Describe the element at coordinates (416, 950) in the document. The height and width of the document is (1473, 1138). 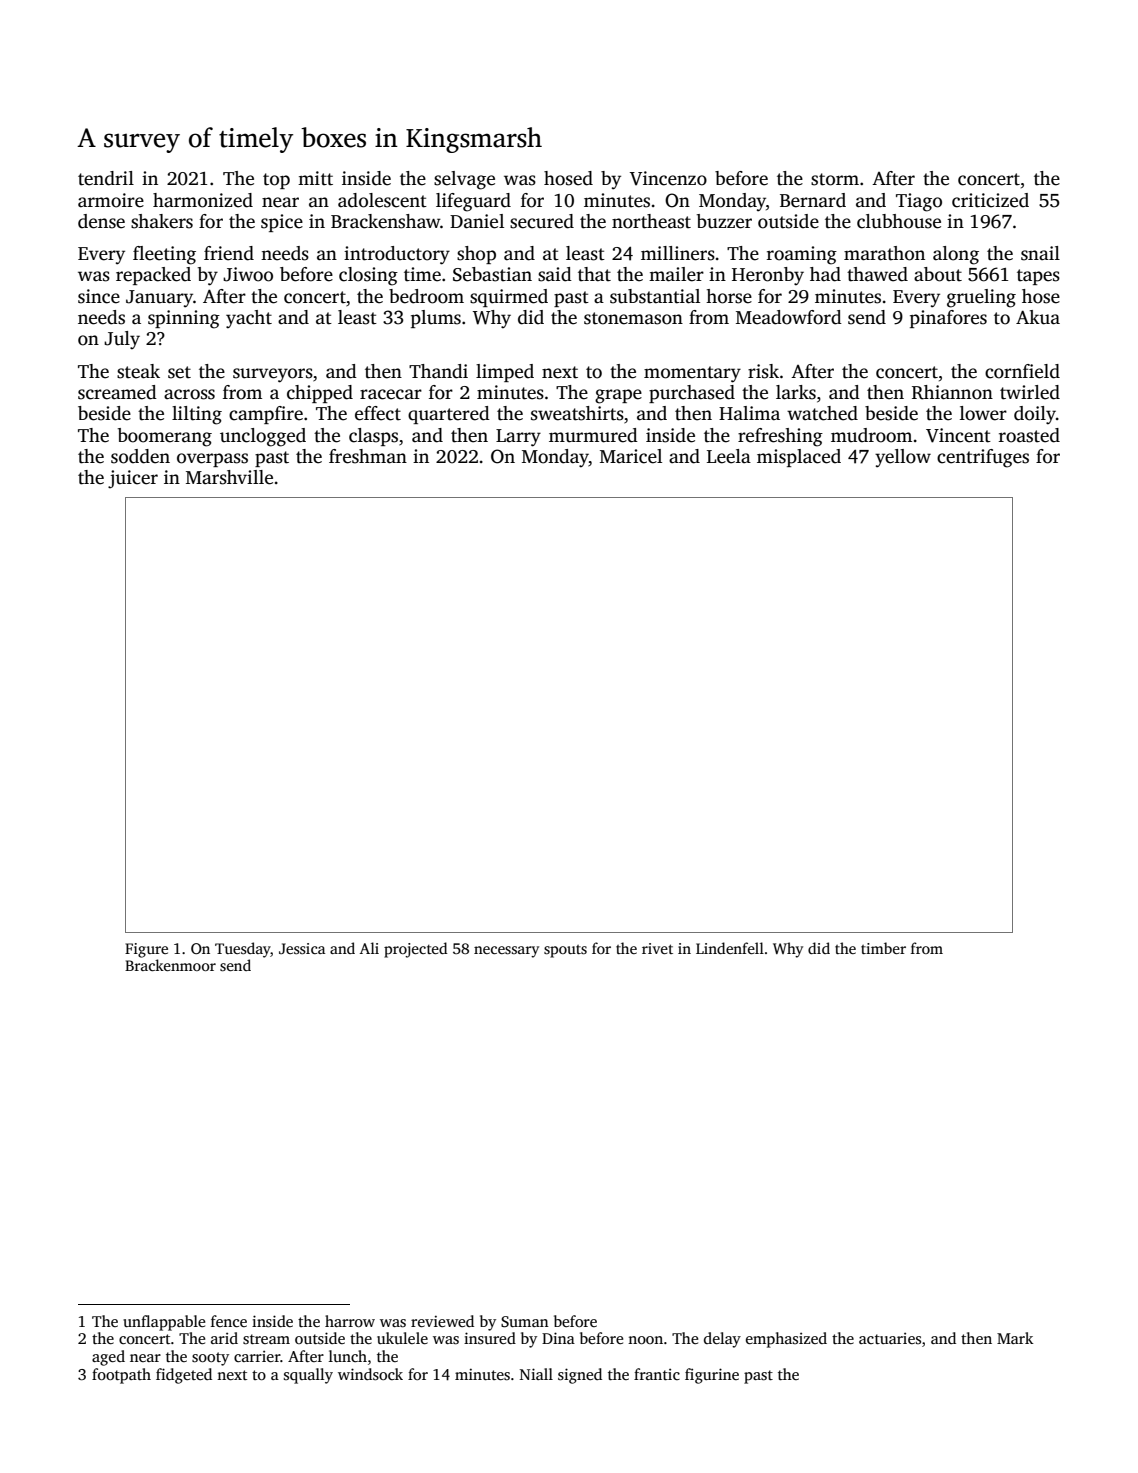
I see `projected` at that location.
